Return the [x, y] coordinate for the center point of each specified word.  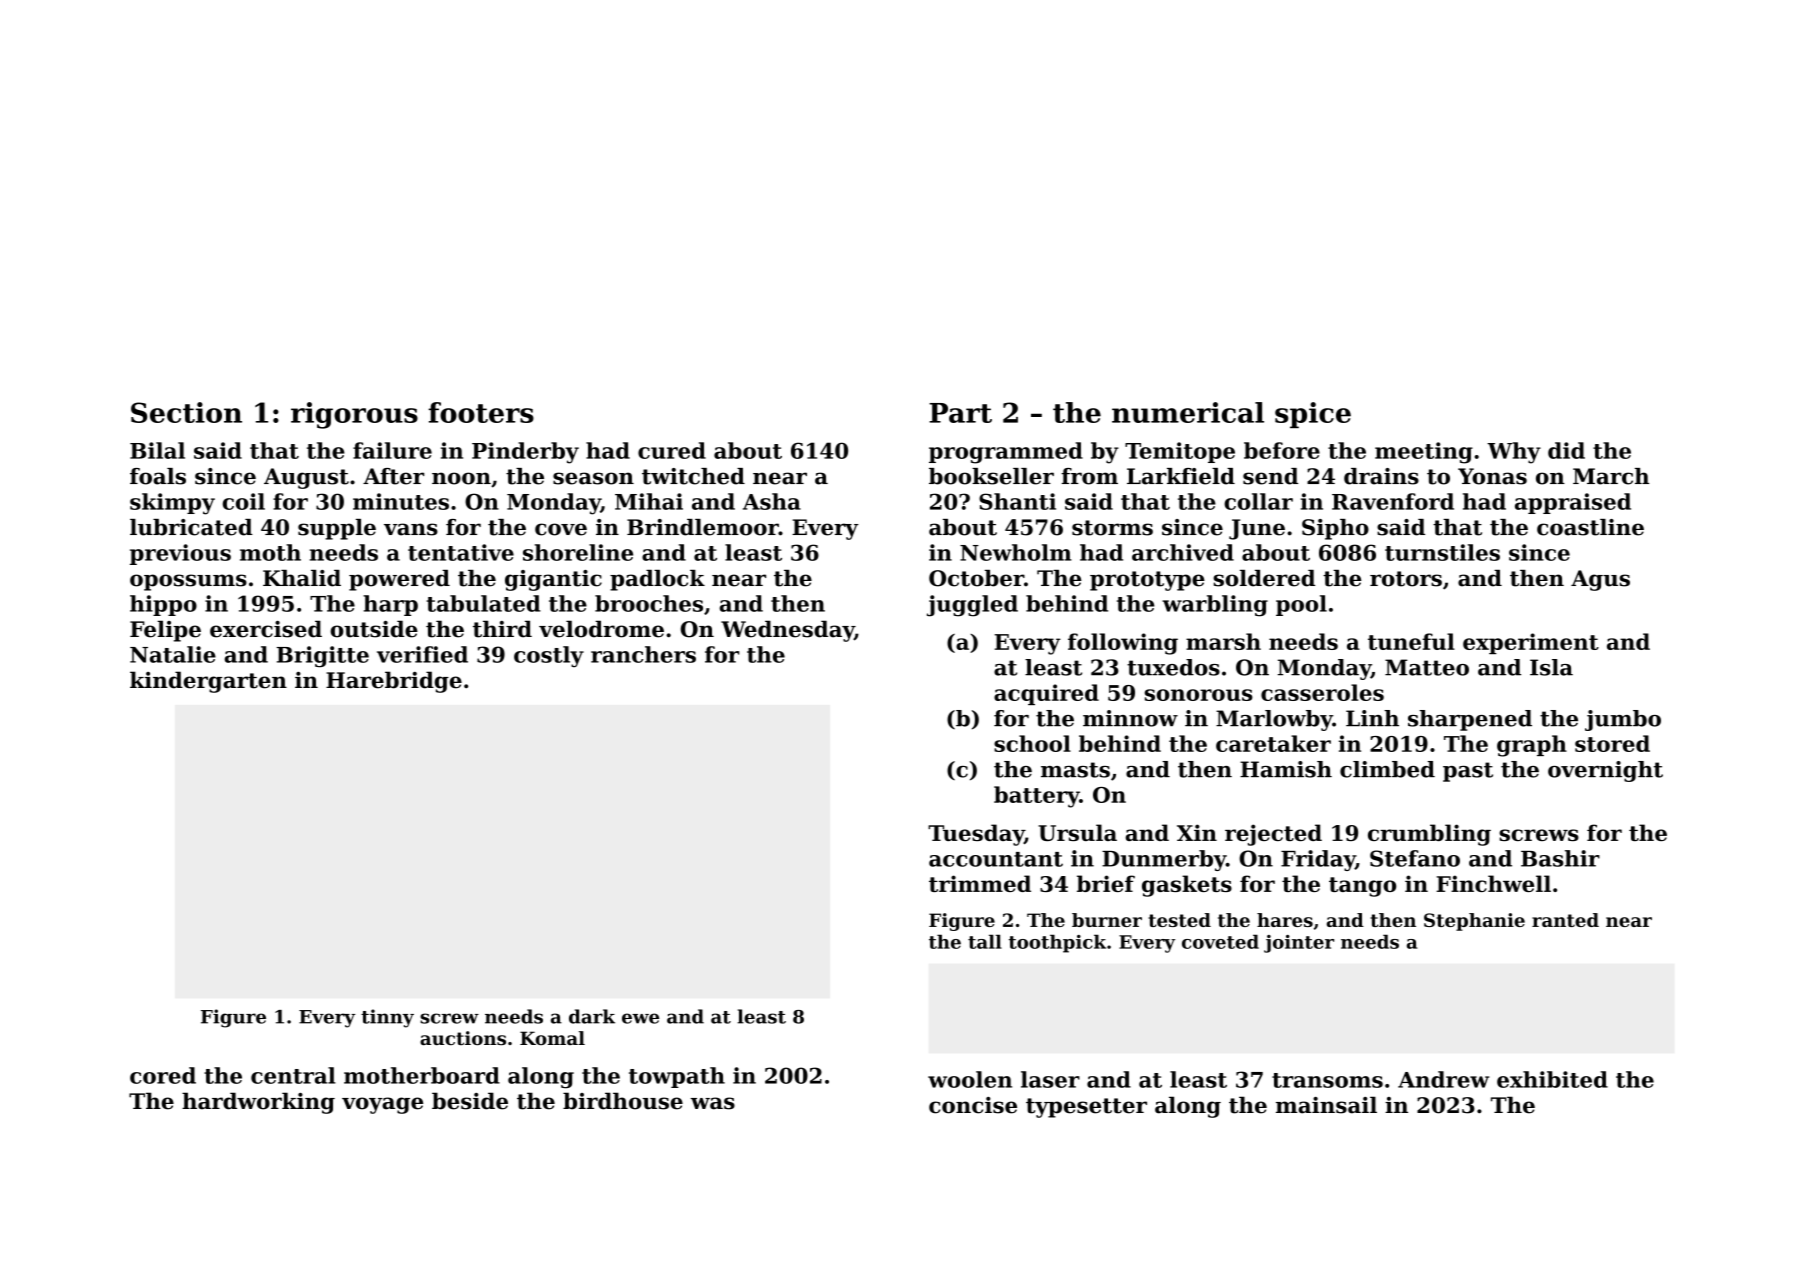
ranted [1565, 920]
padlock [657, 580]
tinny [387, 1018]
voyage [382, 1105]
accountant [996, 859]
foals [158, 476]
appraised [1573, 503]
